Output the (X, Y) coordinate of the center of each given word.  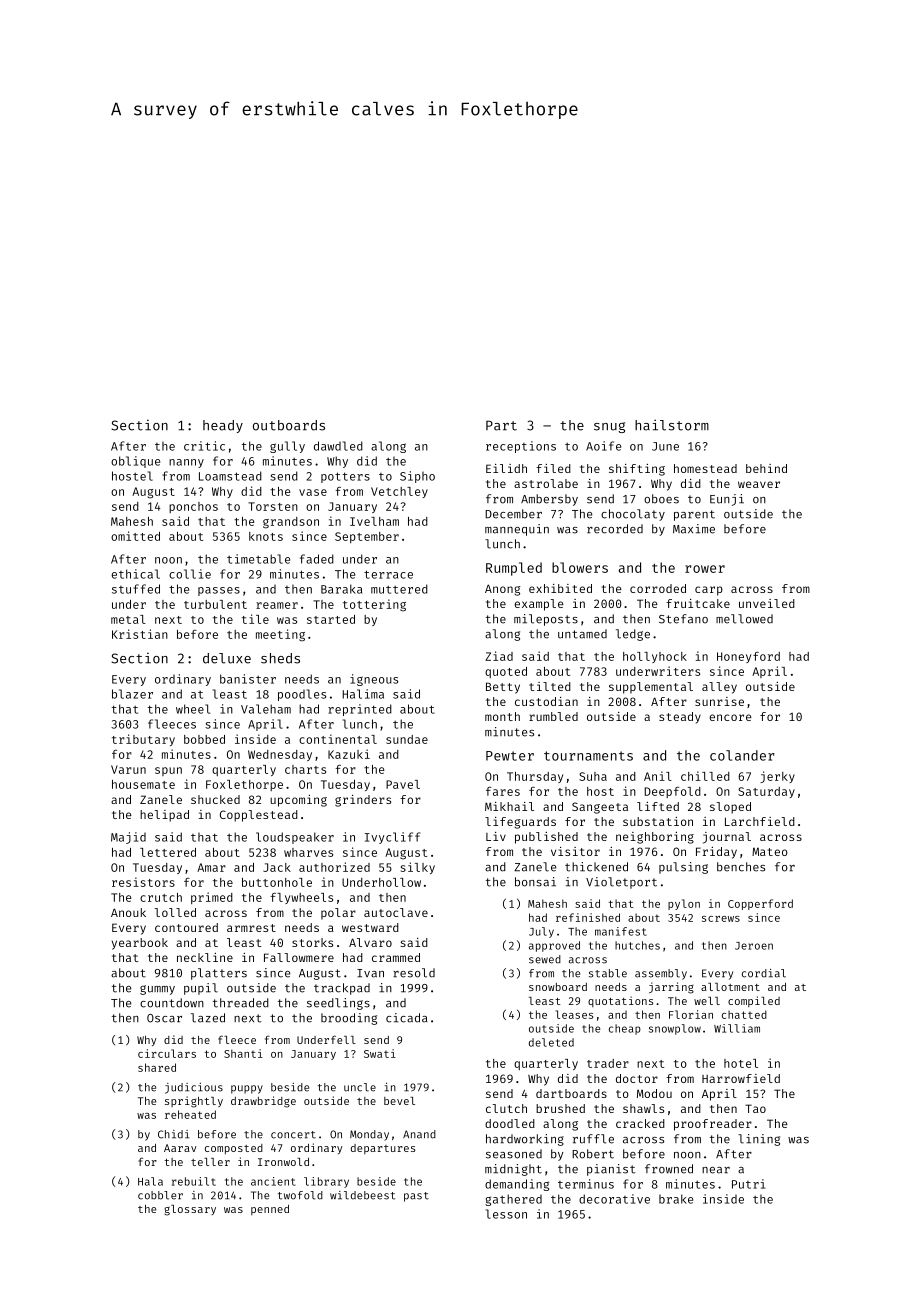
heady (223, 426)
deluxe (227, 658)
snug (609, 427)
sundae (407, 739)
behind (766, 468)
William (737, 1028)
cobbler (160, 1195)
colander (742, 755)
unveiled (767, 603)
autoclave (396, 912)
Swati (380, 1053)
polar (338, 914)
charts (305, 769)
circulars (167, 1053)
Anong (503, 590)
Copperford (760, 904)
